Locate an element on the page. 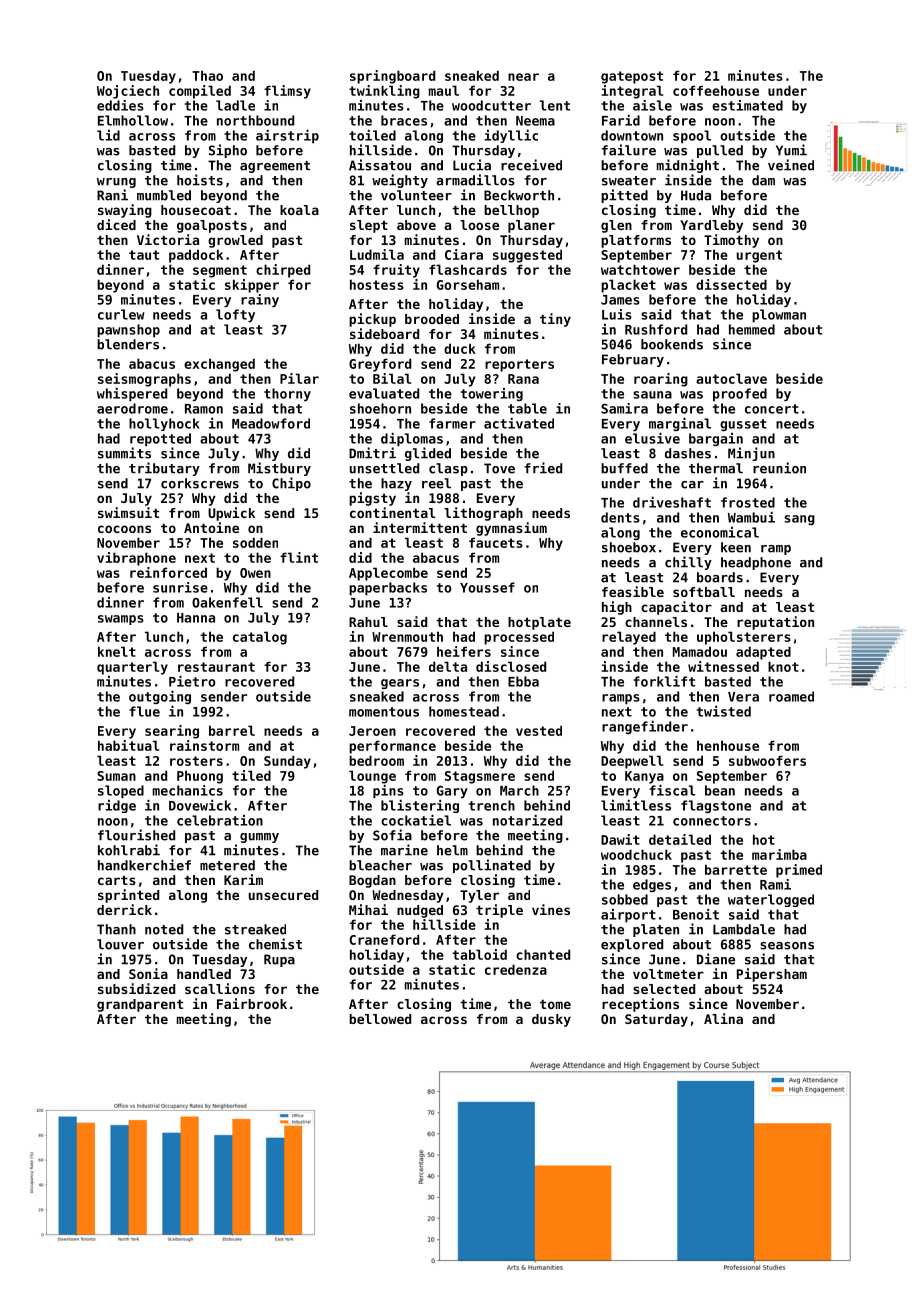 This image has height=1308, width=924. koala is located at coordinates (299, 210).
